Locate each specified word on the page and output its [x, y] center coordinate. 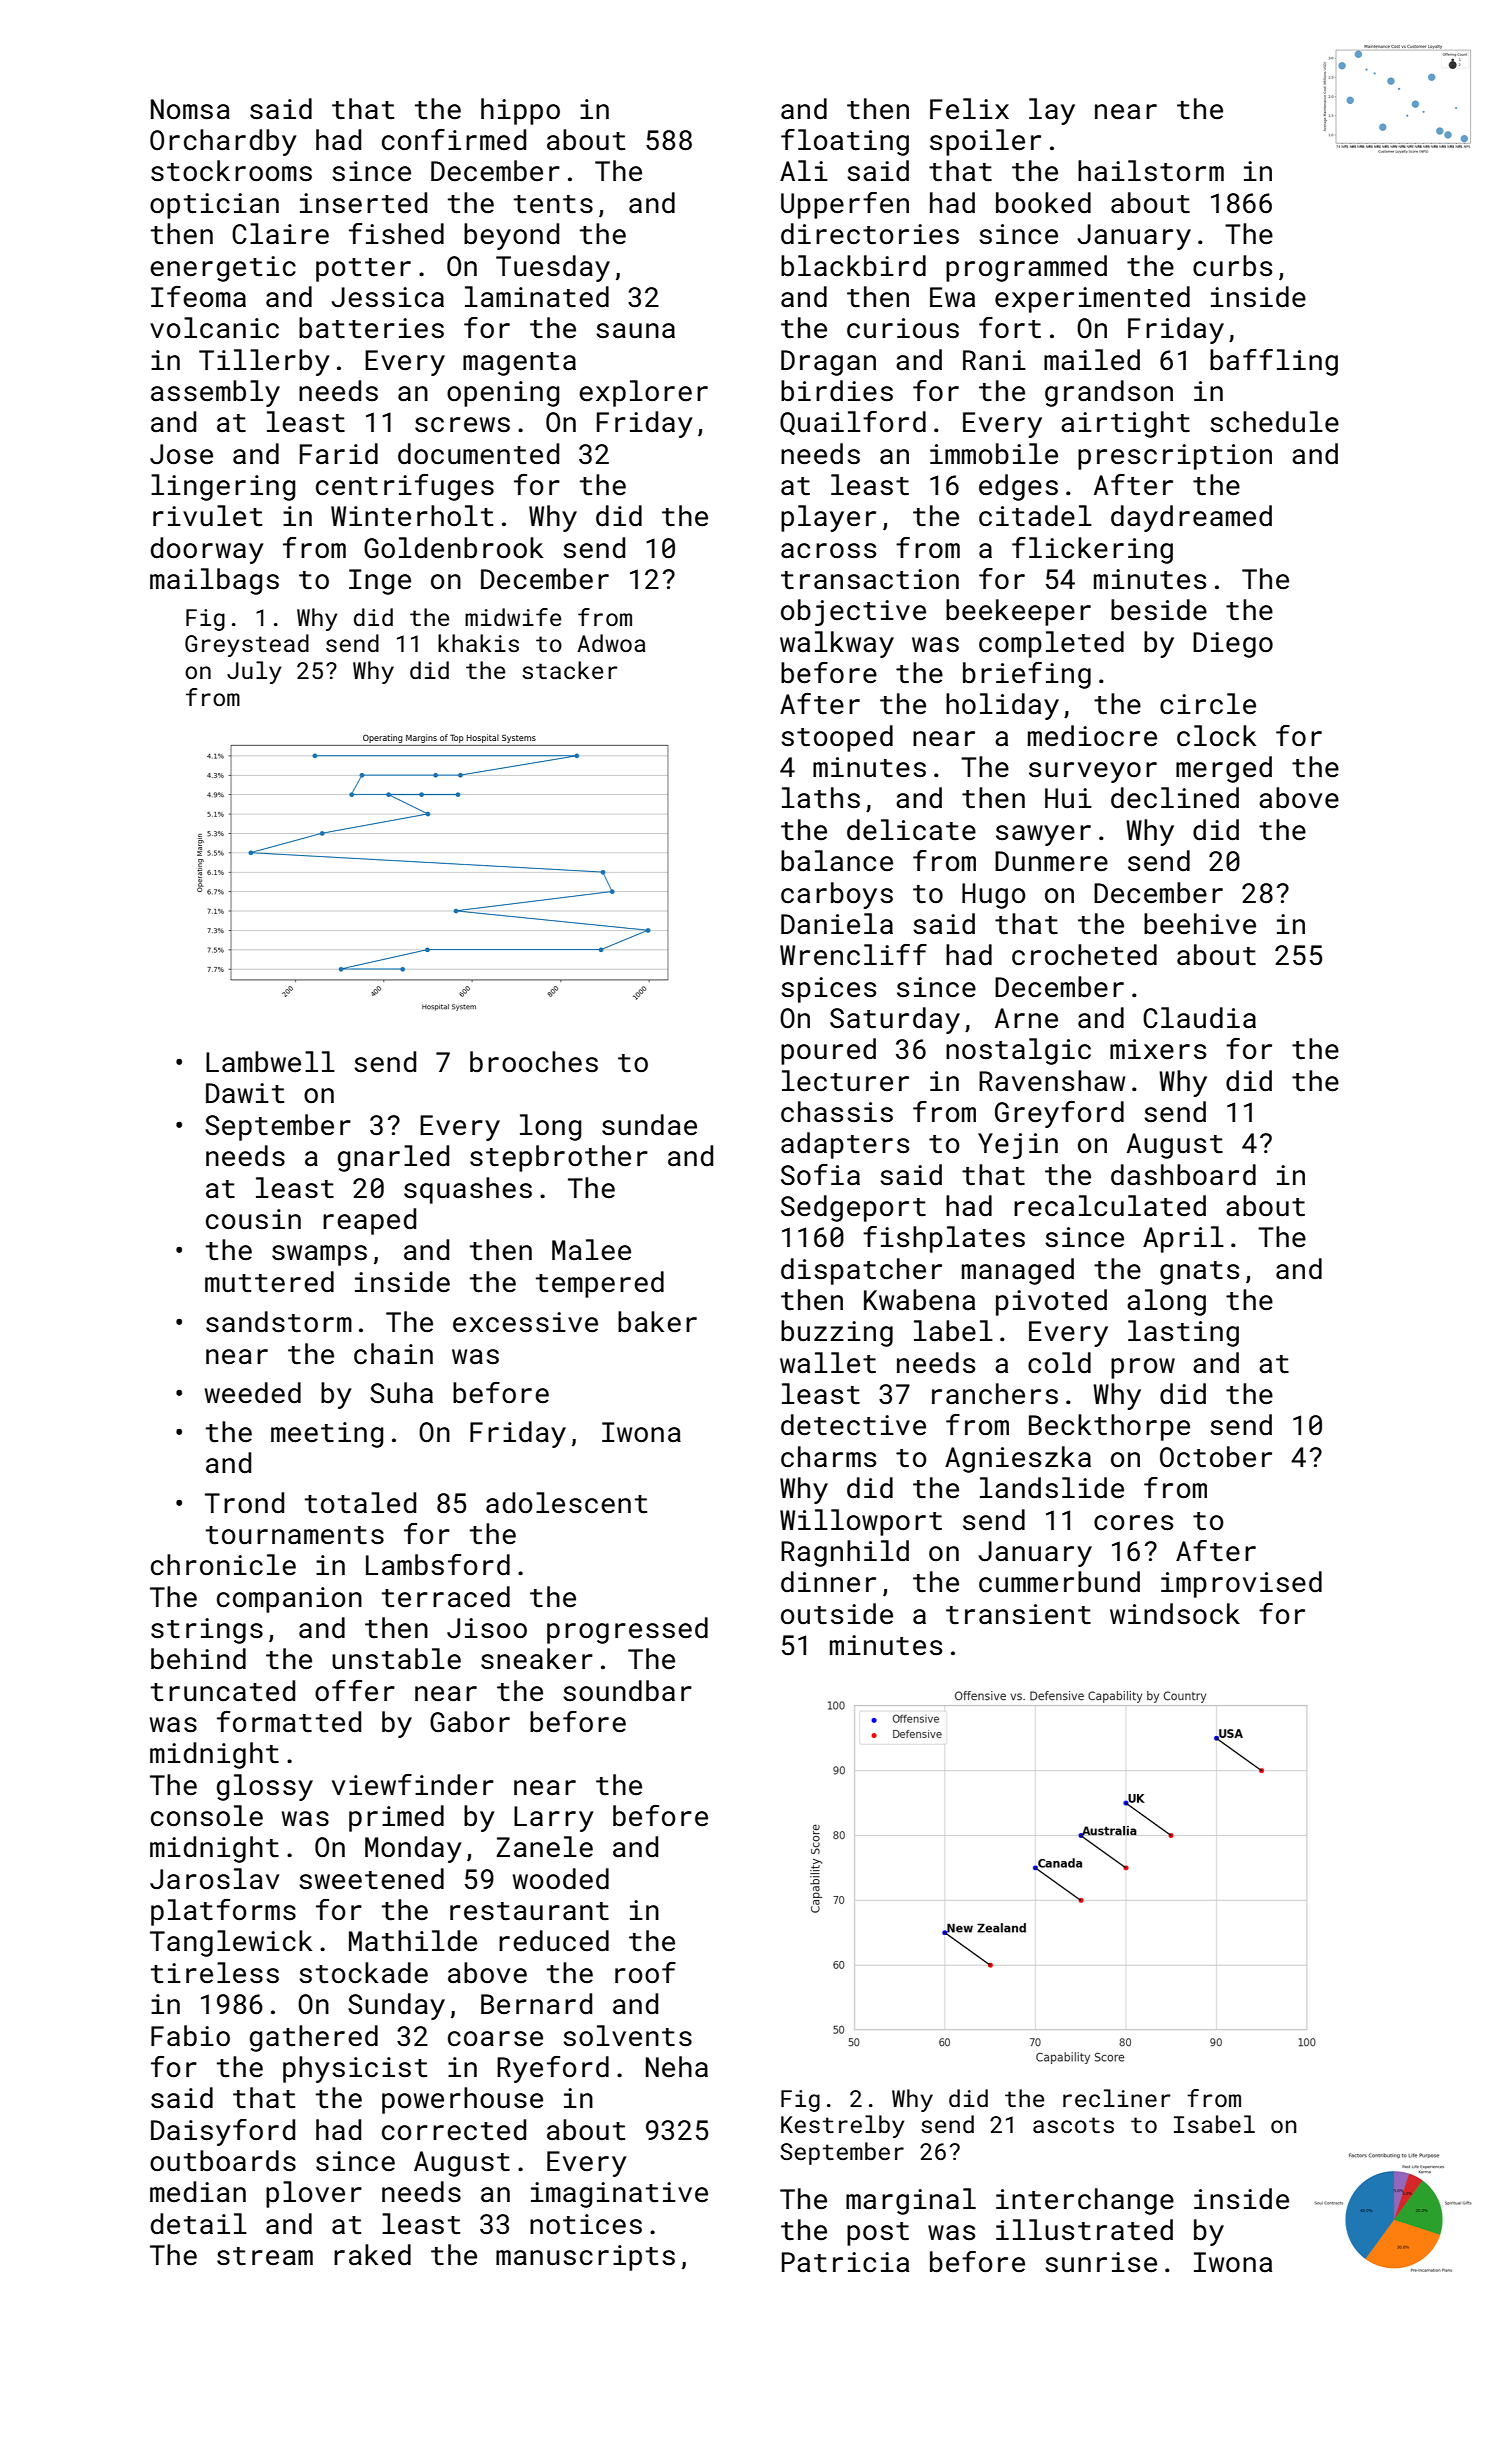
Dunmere [1051, 861]
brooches [534, 1062]
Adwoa [611, 643]
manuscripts [585, 2258]
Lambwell [270, 1062]
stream [265, 2256]
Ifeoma [198, 297]
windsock [1175, 1614]
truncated [223, 1691]
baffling [1274, 362]
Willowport [861, 1522]
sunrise [1101, 2262]
